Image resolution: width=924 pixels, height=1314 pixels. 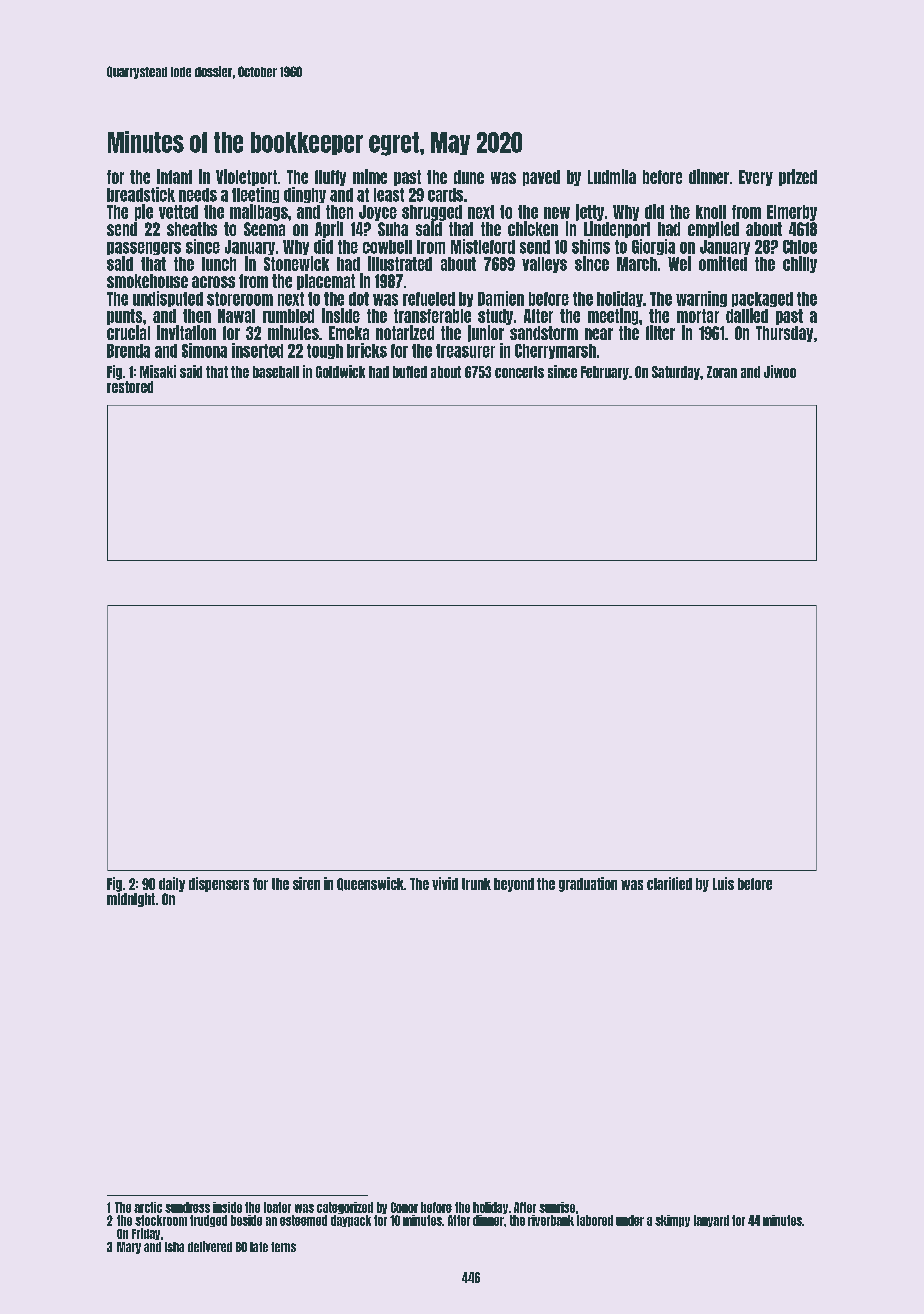 What do you see at coordinates (283, 1247) in the screenshot?
I see `terns` at bounding box center [283, 1247].
